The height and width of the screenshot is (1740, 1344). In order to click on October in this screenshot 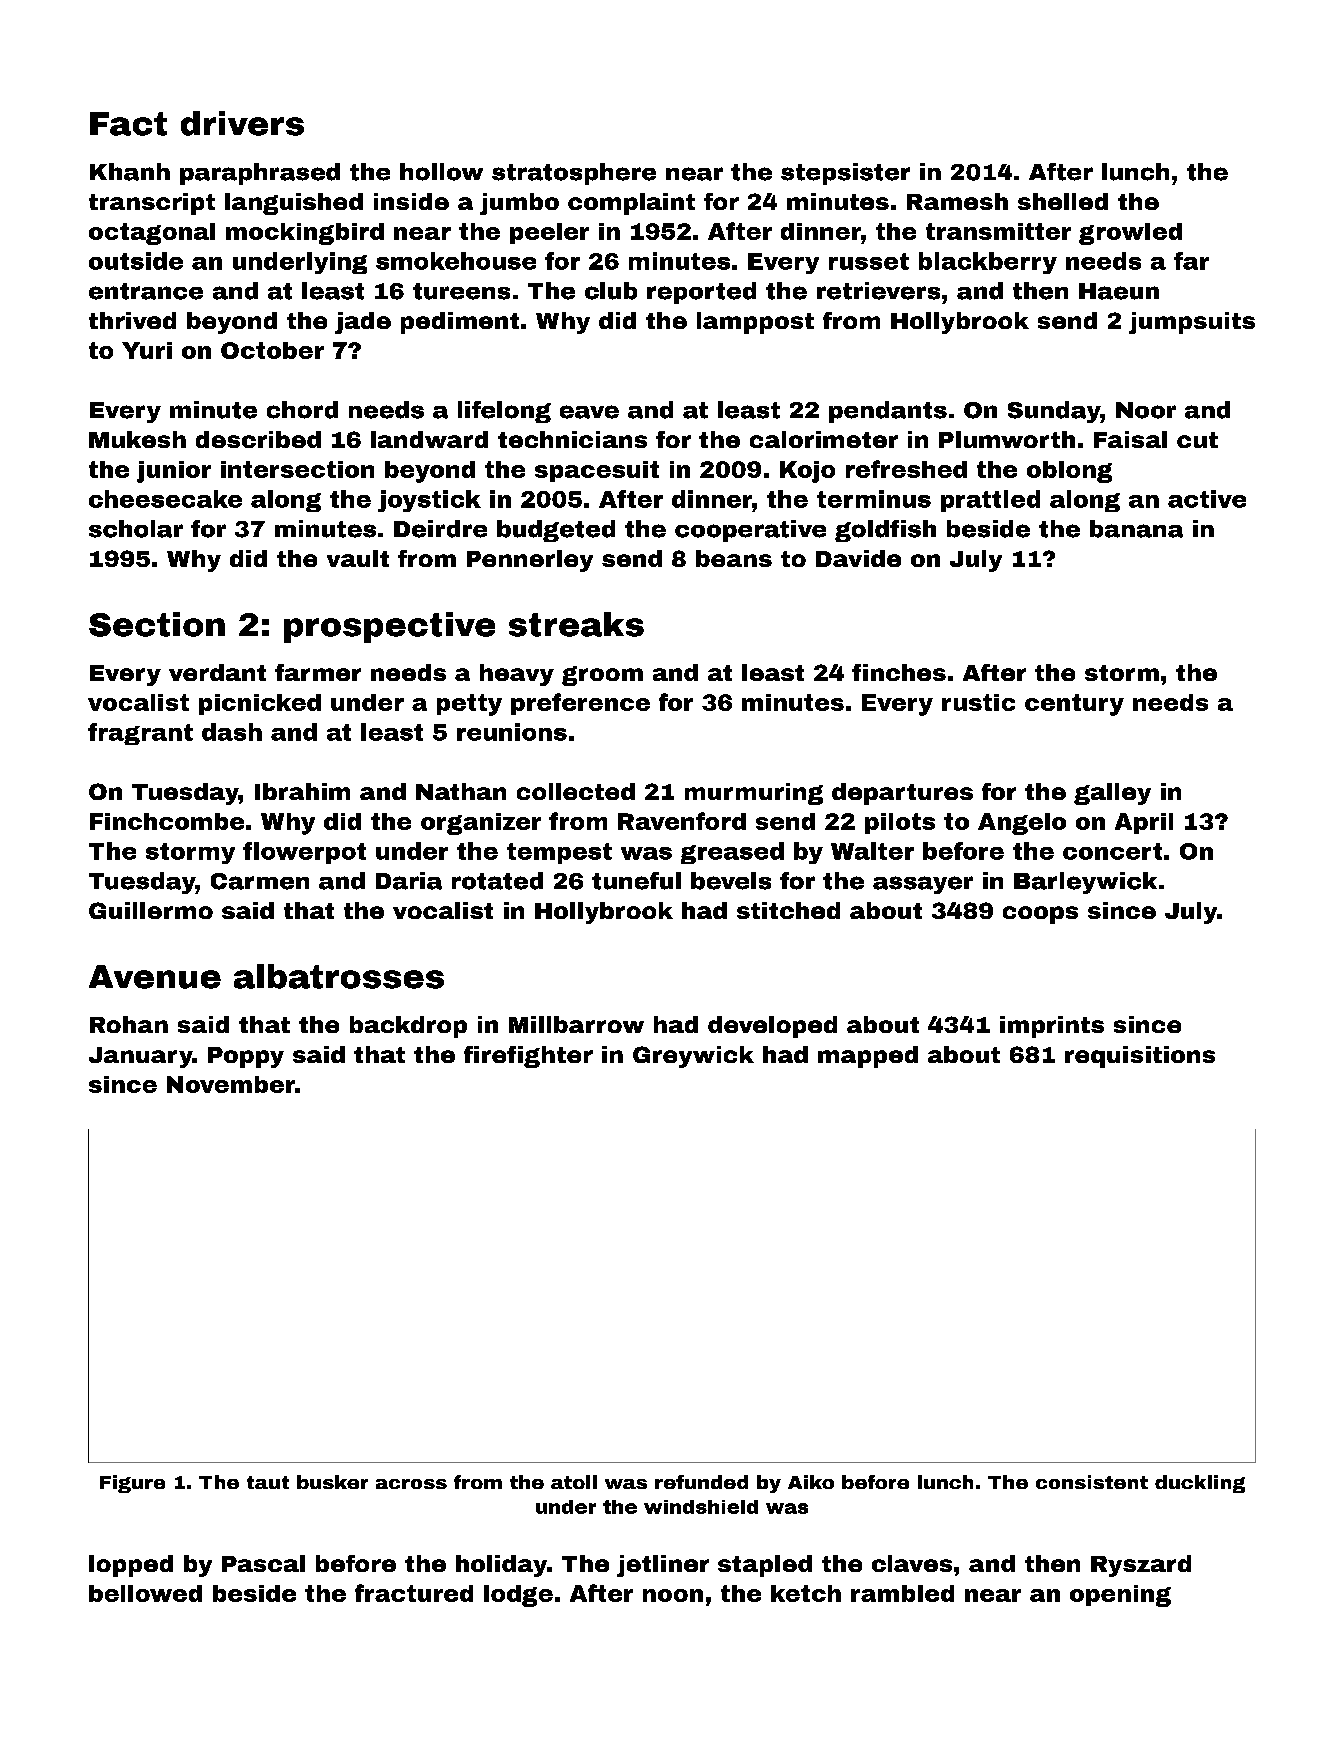, I will do `click(272, 350)`.
